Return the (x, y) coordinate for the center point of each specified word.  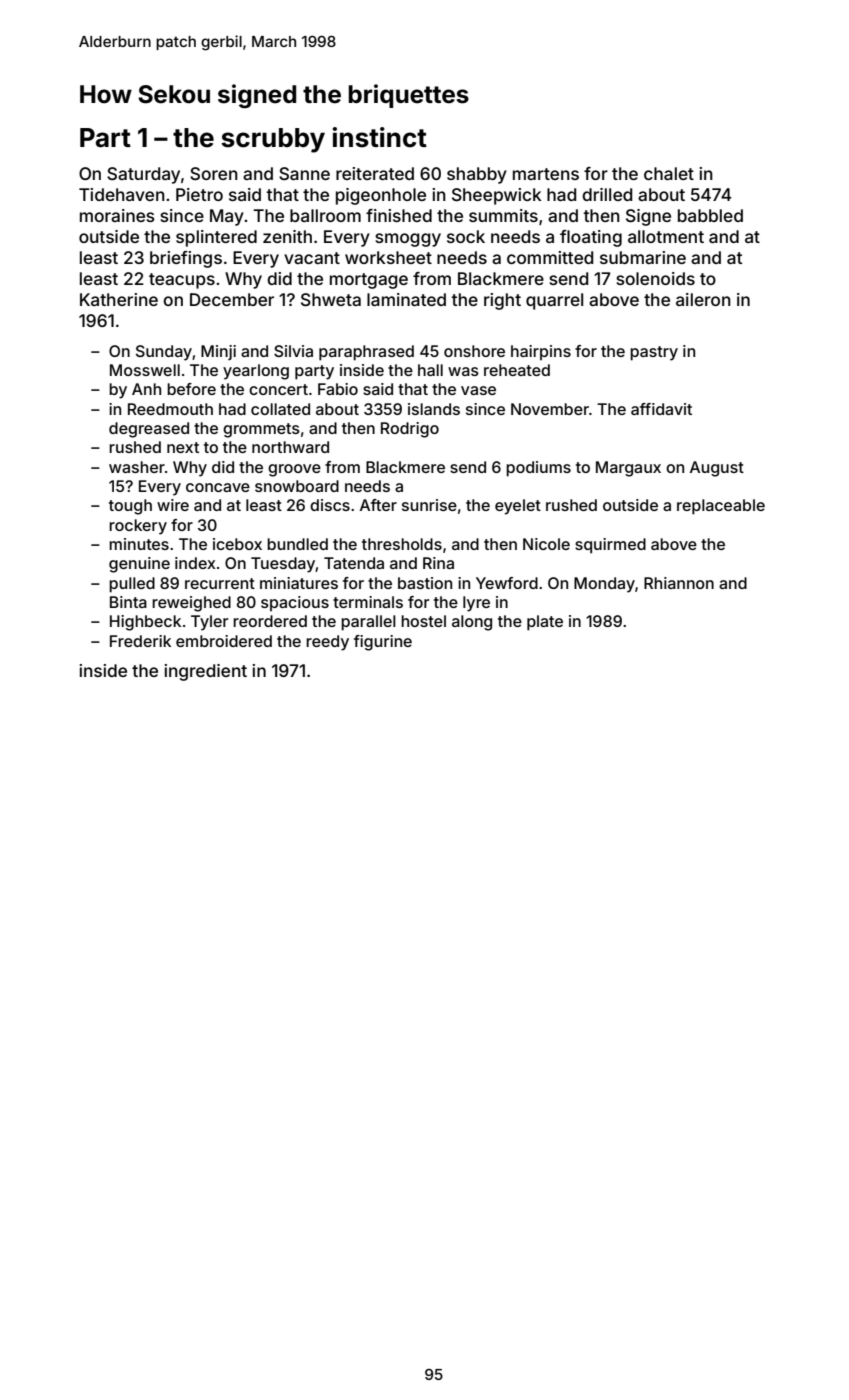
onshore (474, 351)
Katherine (119, 299)
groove (294, 470)
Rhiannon (679, 583)
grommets (261, 430)
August (717, 469)
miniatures (299, 583)
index (195, 563)
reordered (270, 621)
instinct (380, 137)
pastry (654, 353)
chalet (669, 173)
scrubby (273, 140)
